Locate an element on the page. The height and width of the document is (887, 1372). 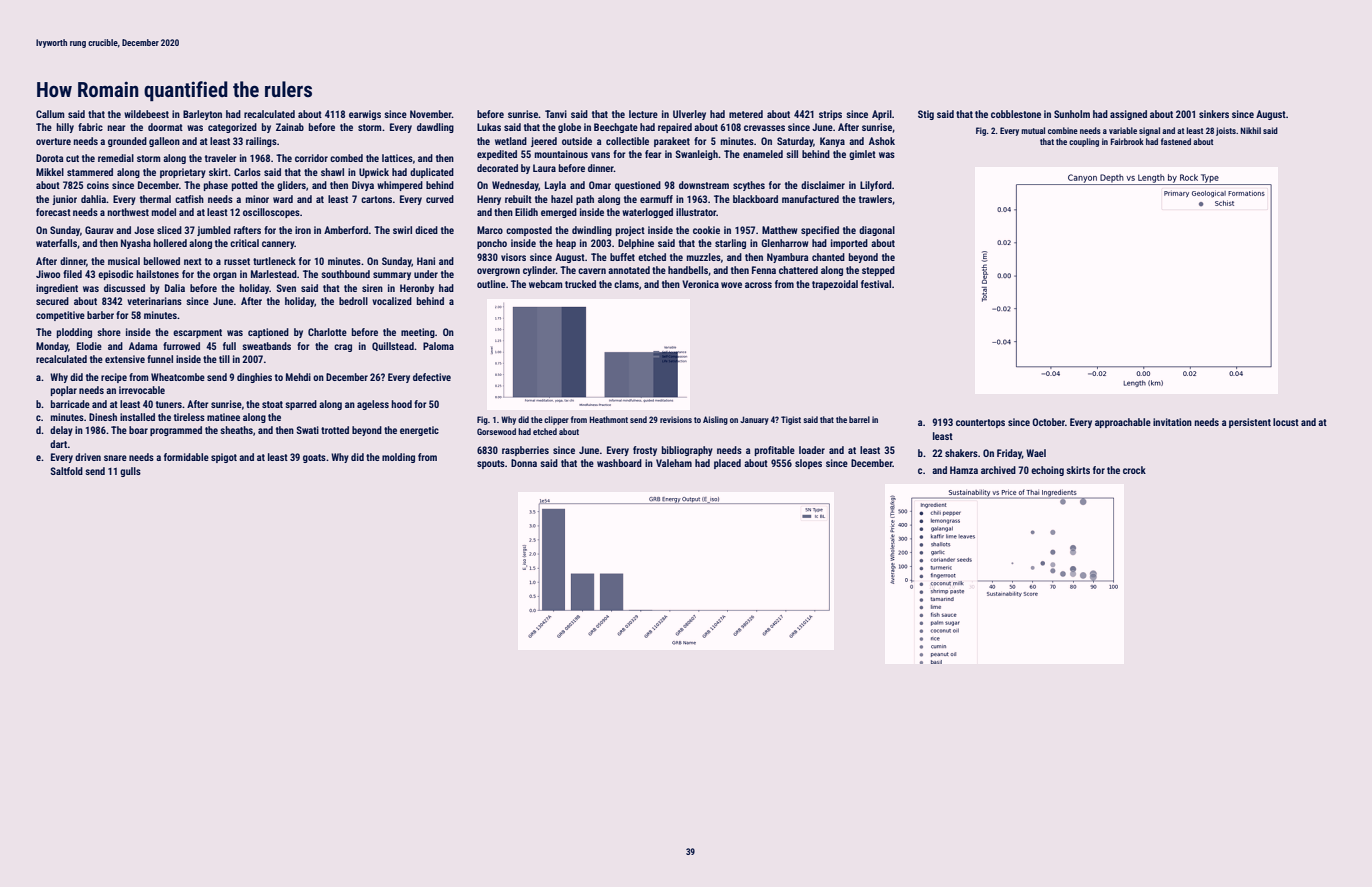
bibliography is located at coordinates (687, 451).
